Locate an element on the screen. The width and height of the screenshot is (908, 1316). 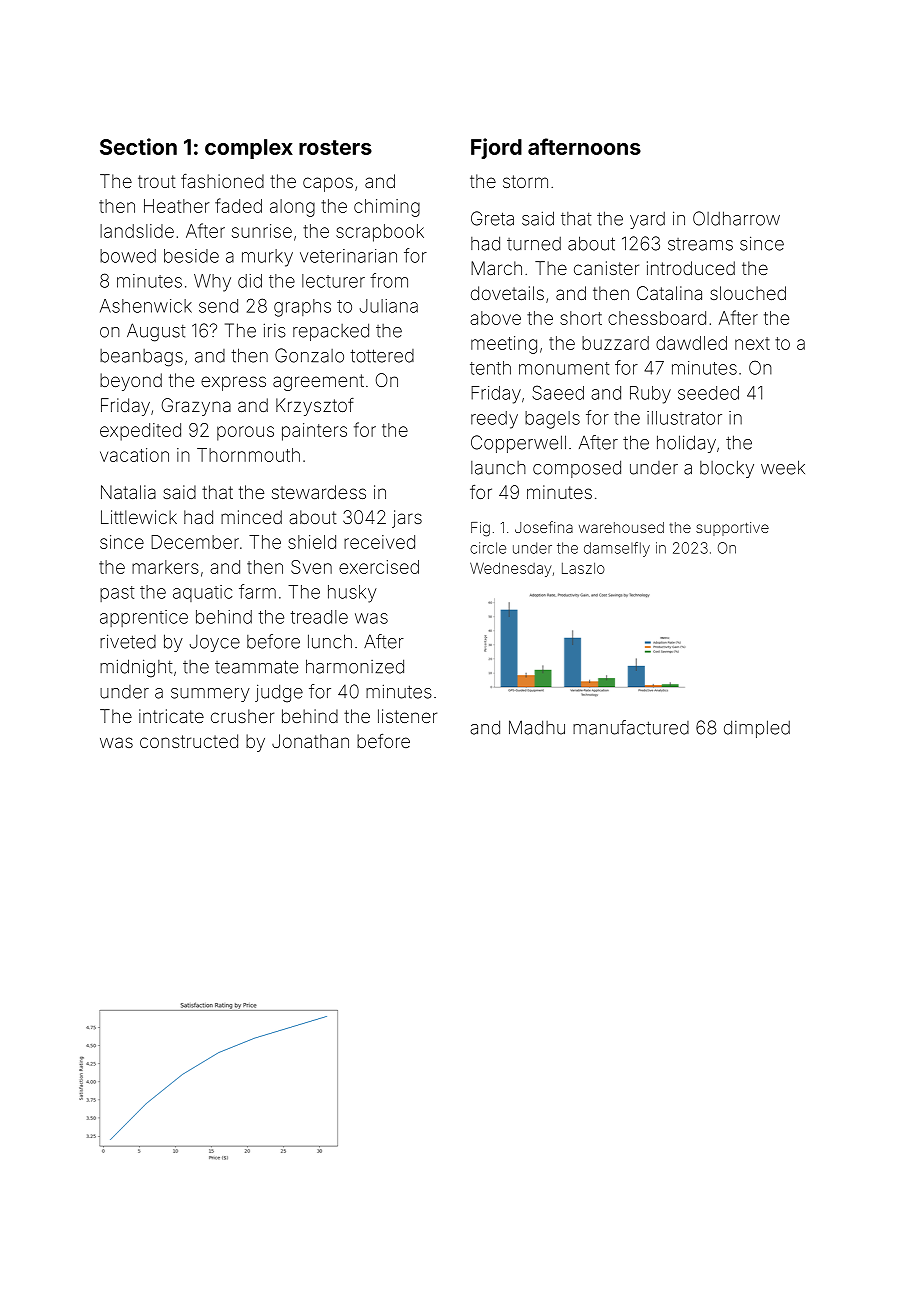
past is located at coordinates (117, 594).
